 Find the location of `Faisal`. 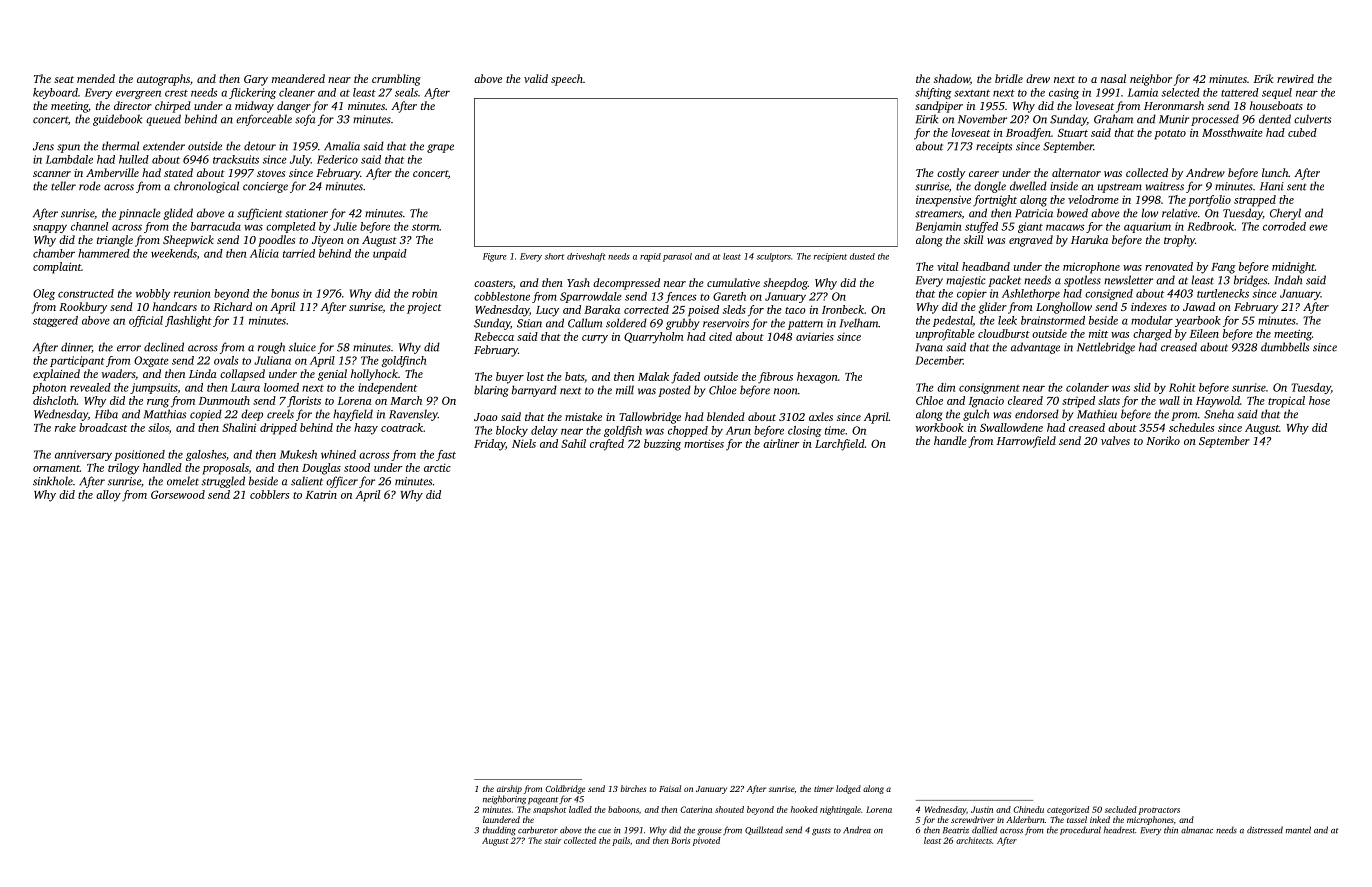

Faisal is located at coordinates (670, 788).
